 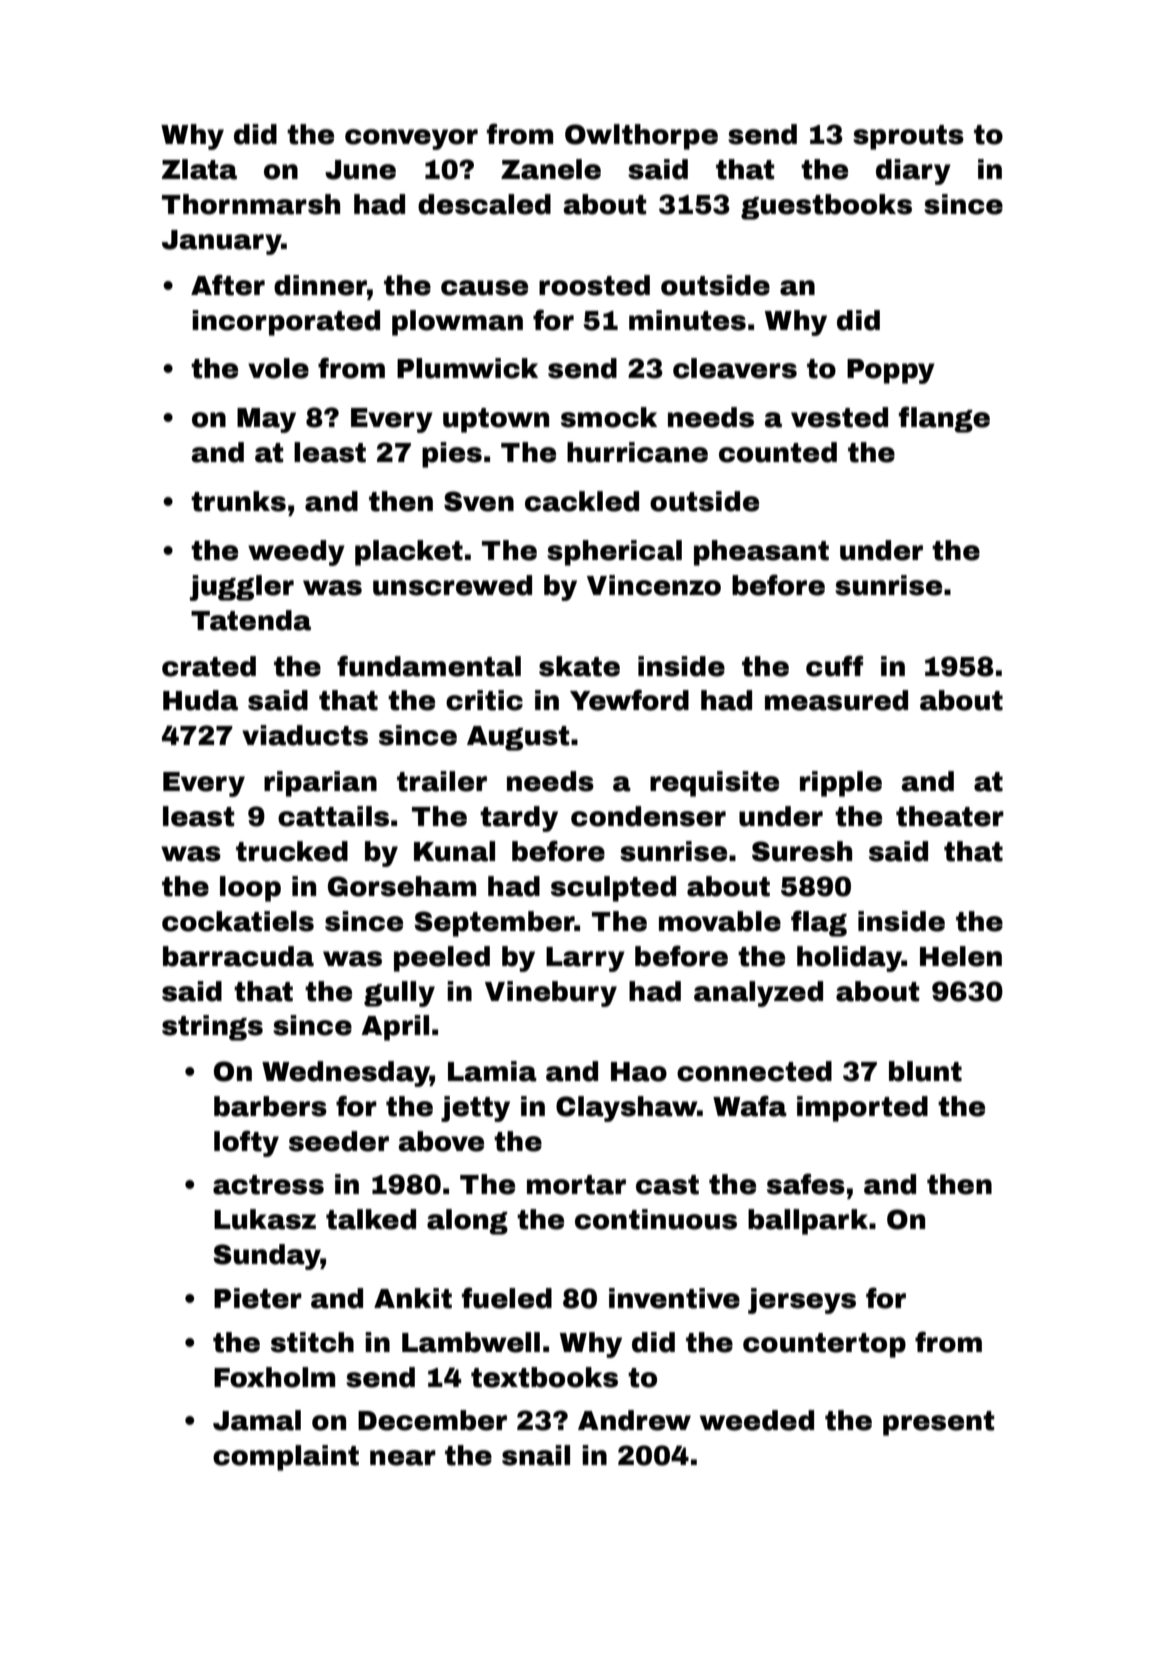 I want to click on cuff, so click(x=834, y=666).
